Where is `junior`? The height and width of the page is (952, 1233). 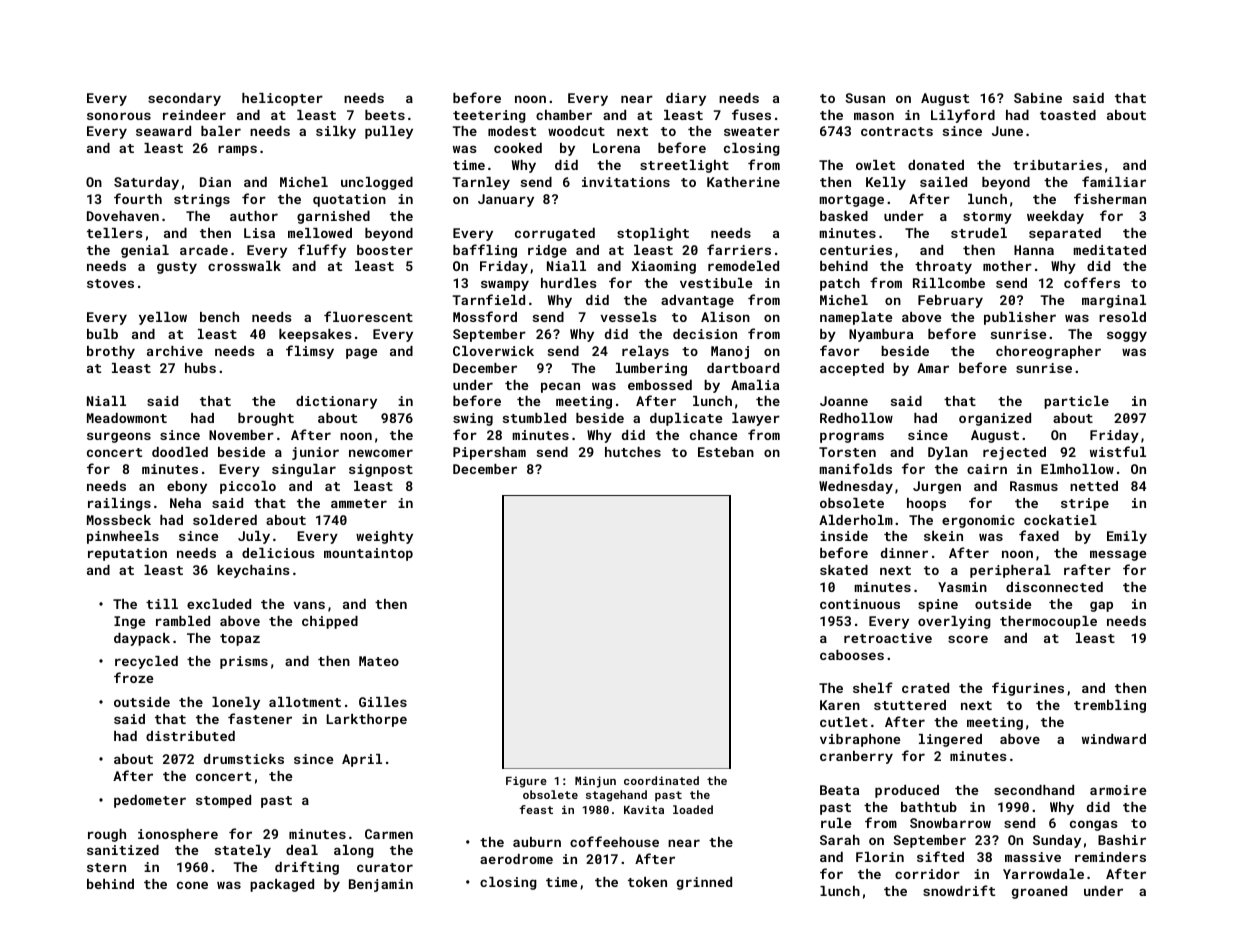 junior is located at coordinates (315, 453).
